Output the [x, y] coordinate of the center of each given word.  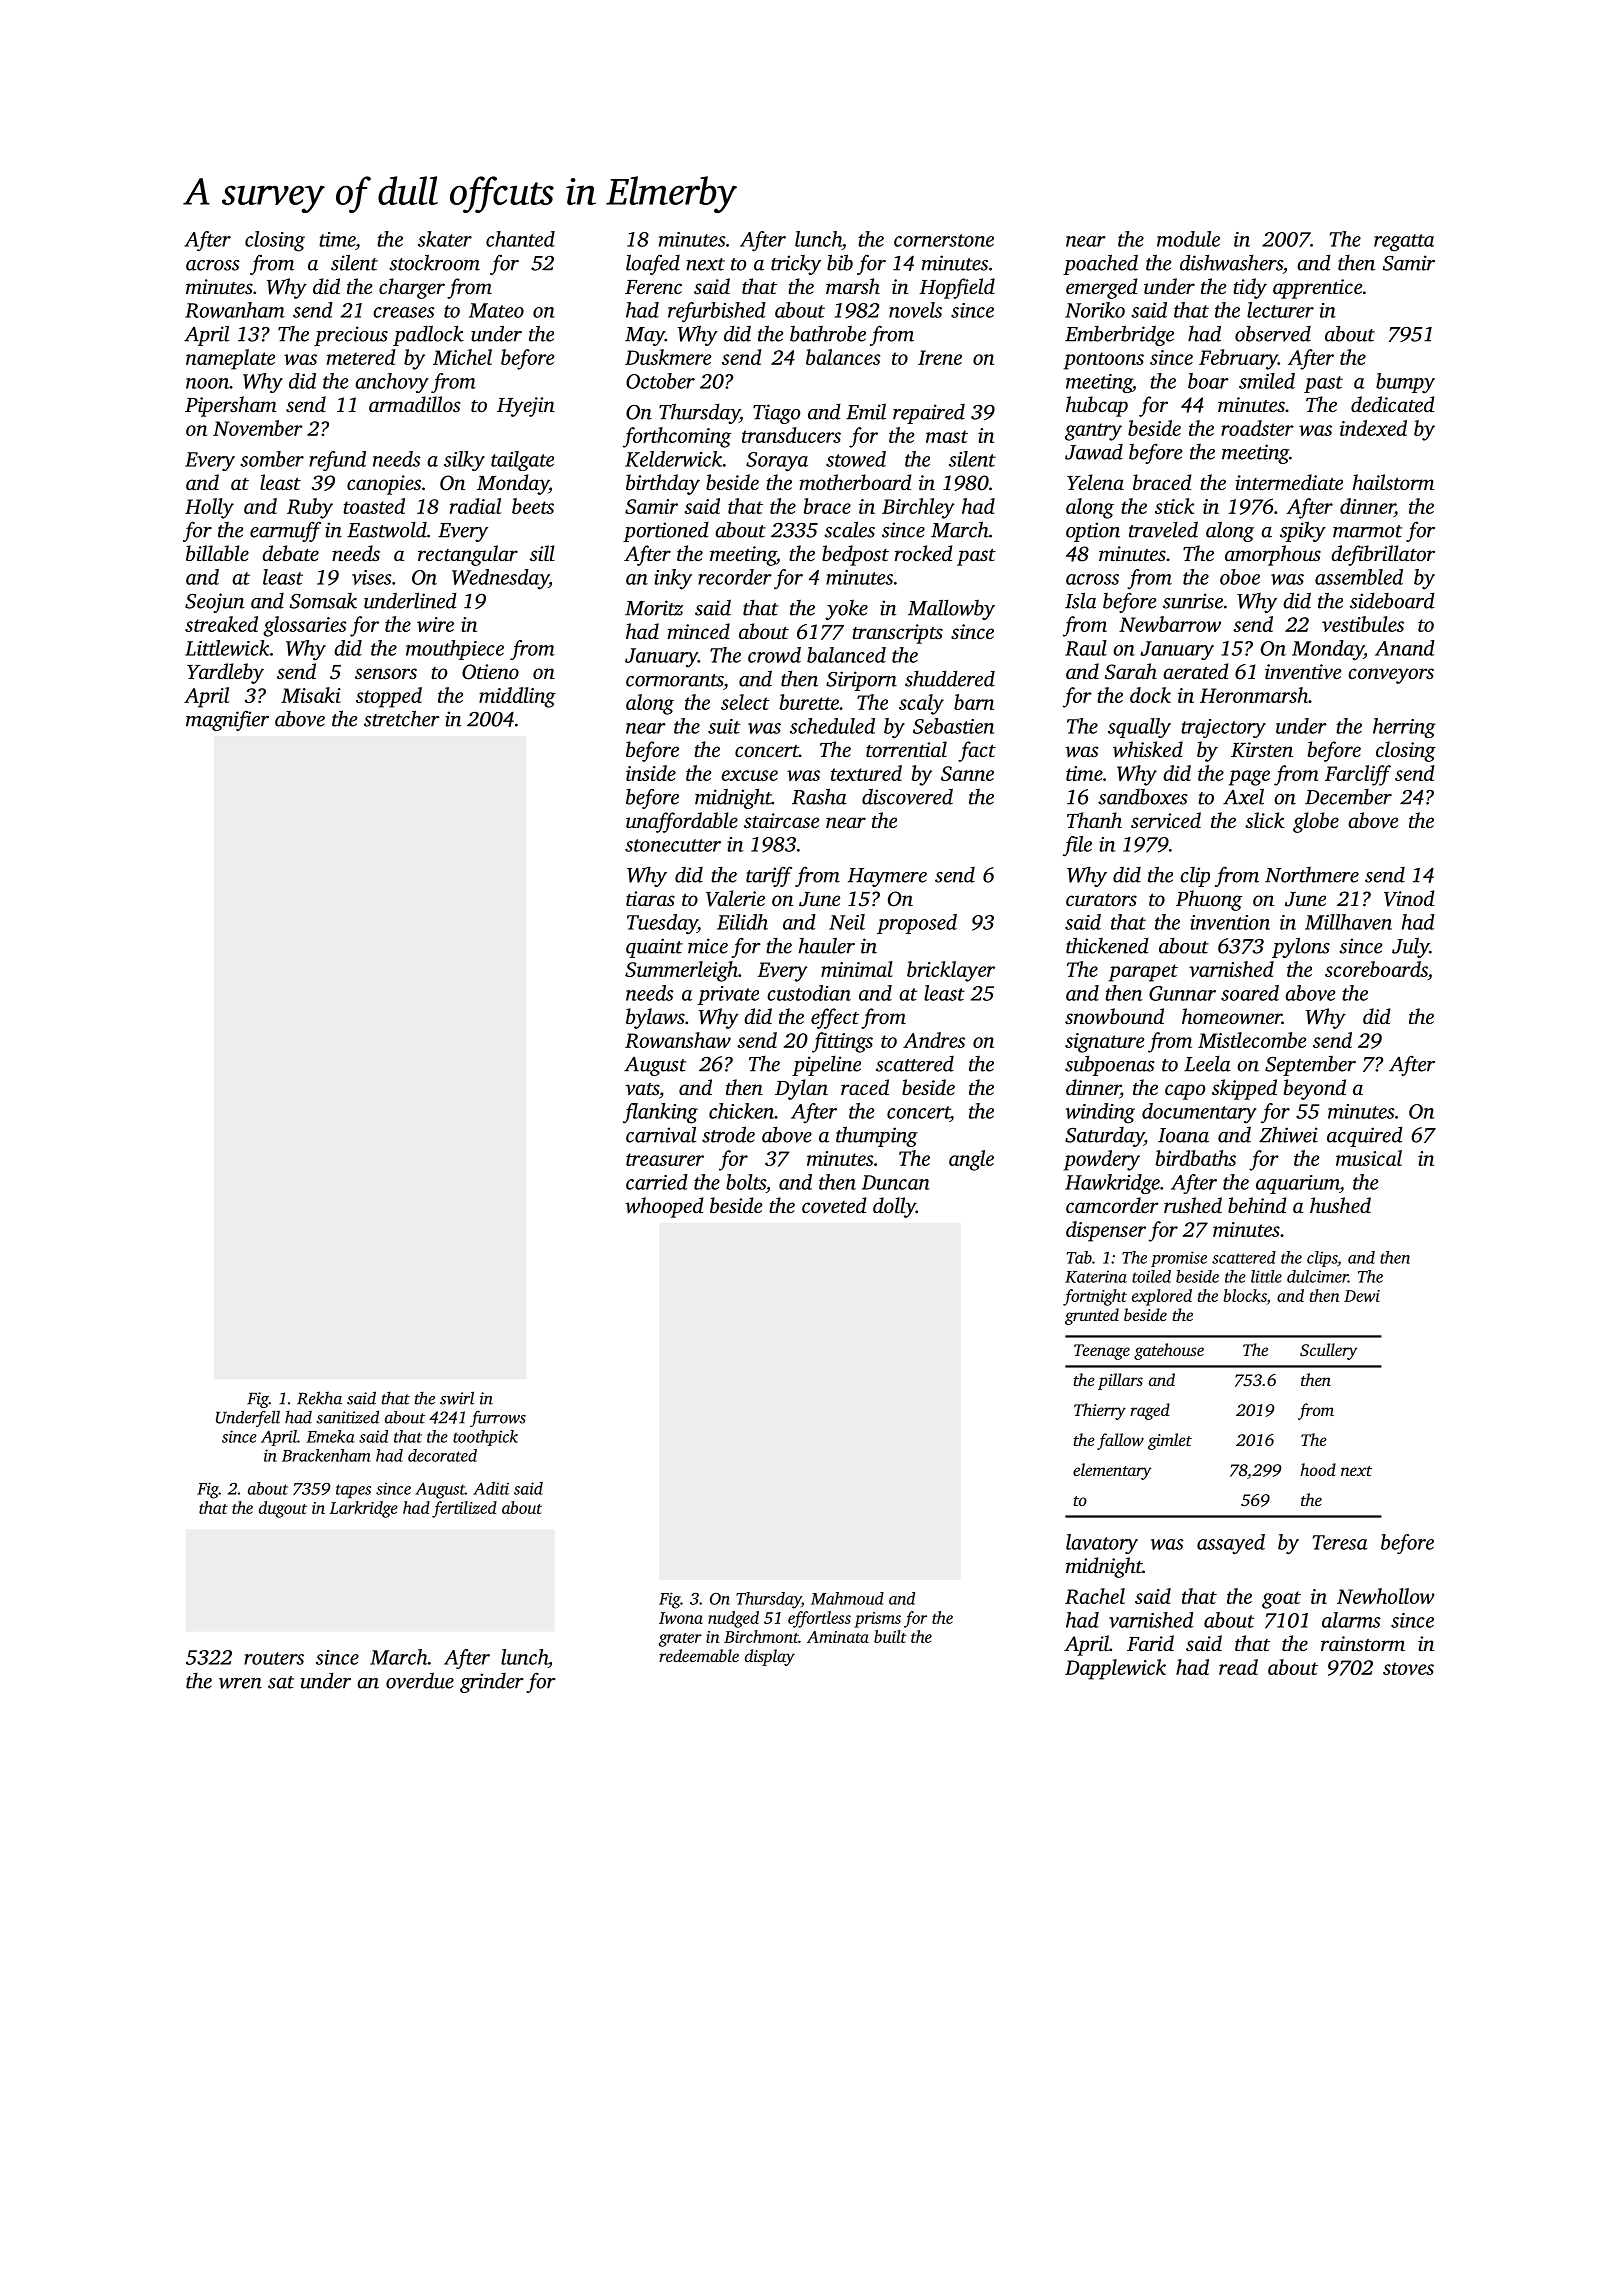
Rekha [319, 1398]
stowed [856, 459]
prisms [877, 1620]
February [1238, 359]
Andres [934, 1040]
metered [361, 357]
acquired [1365, 1136]
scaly [921, 704]
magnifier [227, 720]
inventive [1303, 671]
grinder [492, 1683]
